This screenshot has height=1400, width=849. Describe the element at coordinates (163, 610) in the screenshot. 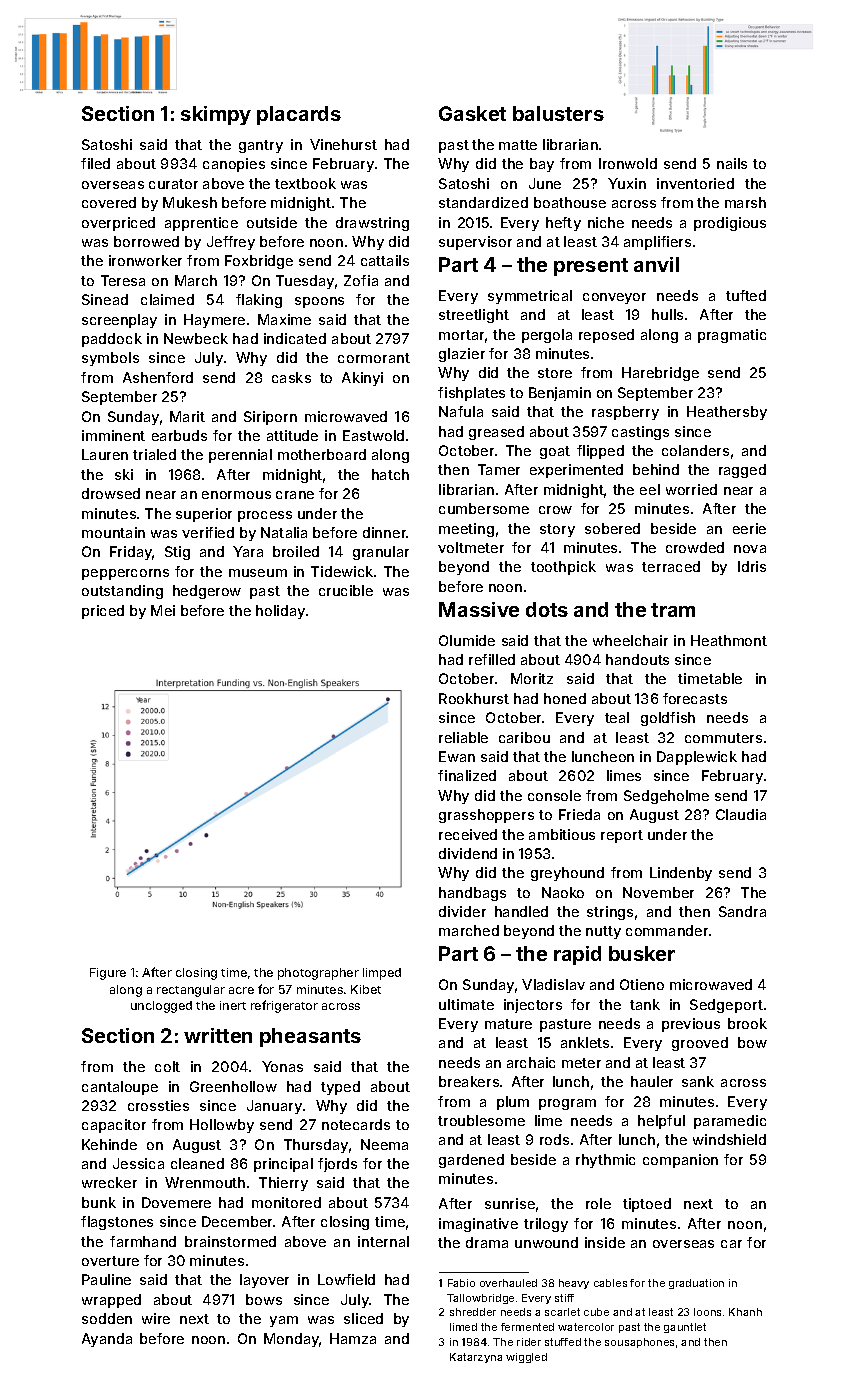

I see `Mei` at that location.
